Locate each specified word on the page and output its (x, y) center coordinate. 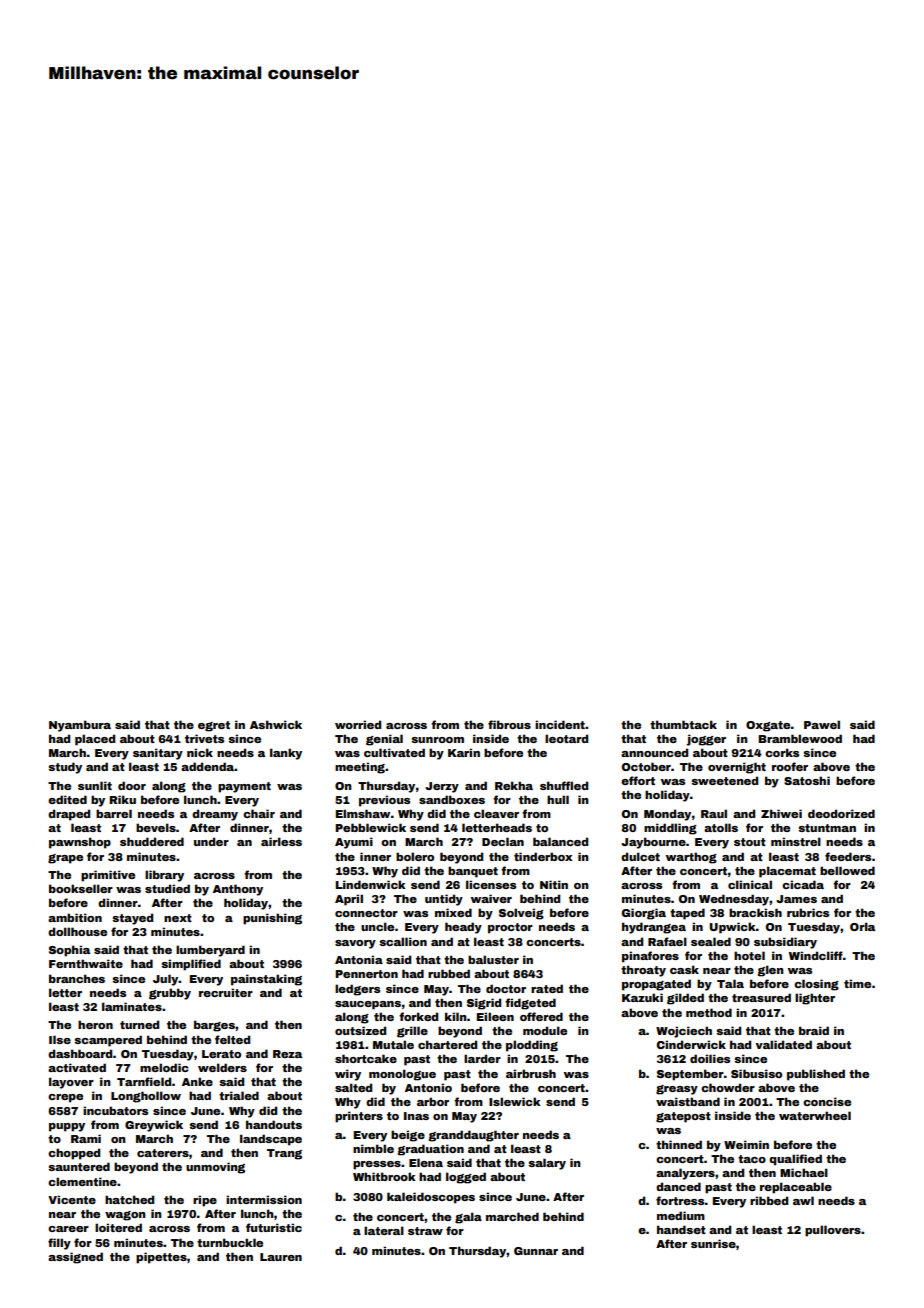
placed (95, 740)
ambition (75, 917)
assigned (75, 1258)
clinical (750, 884)
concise (827, 1101)
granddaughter (473, 1136)
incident (560, 724)
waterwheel (815, 1115)
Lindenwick (370, 884)
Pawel (822, 724)
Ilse (60, 1039)
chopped (74, 1154)
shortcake (366, 1058)
